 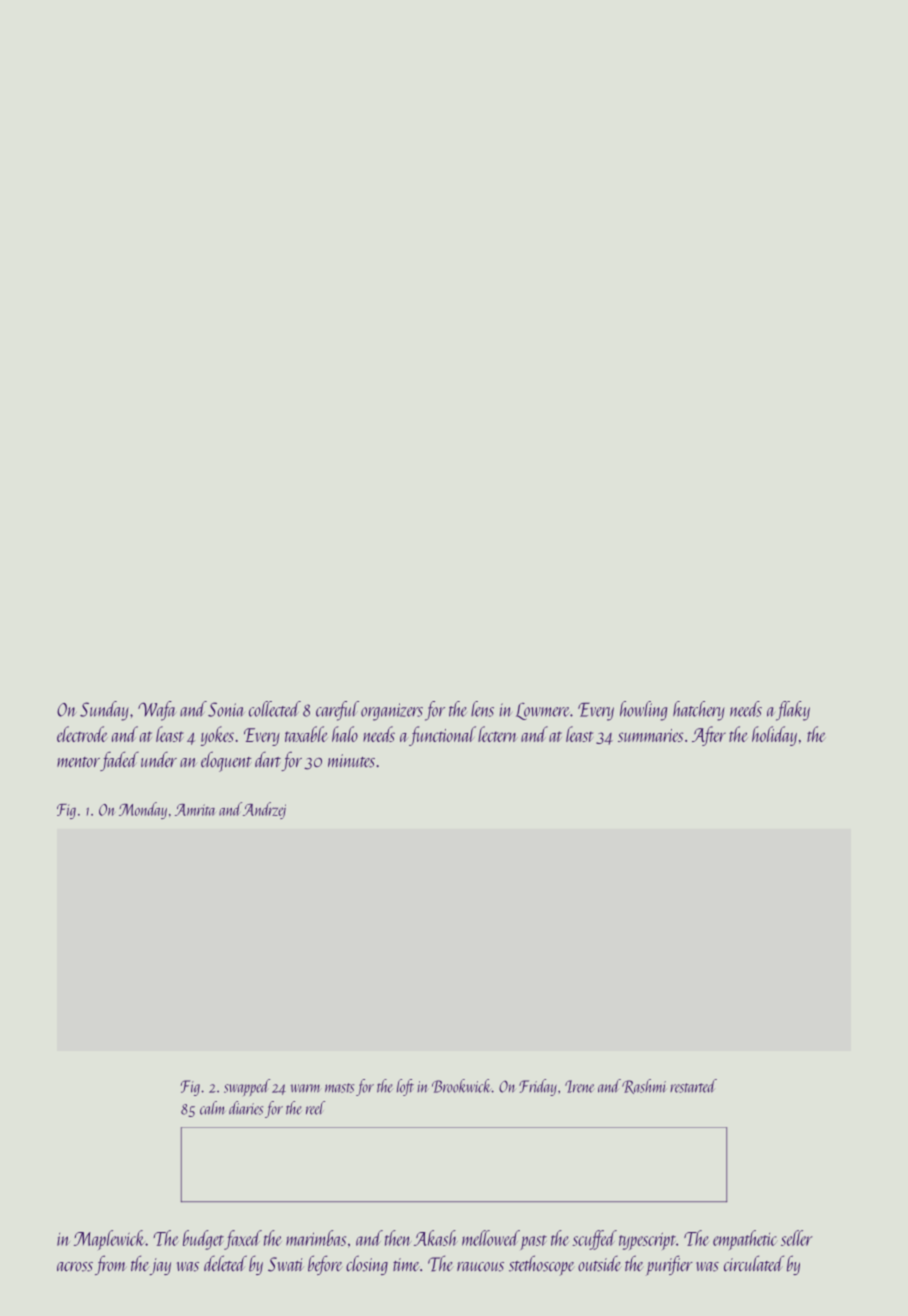 I want to click on Lowmere, so click(x=543, y=711).
